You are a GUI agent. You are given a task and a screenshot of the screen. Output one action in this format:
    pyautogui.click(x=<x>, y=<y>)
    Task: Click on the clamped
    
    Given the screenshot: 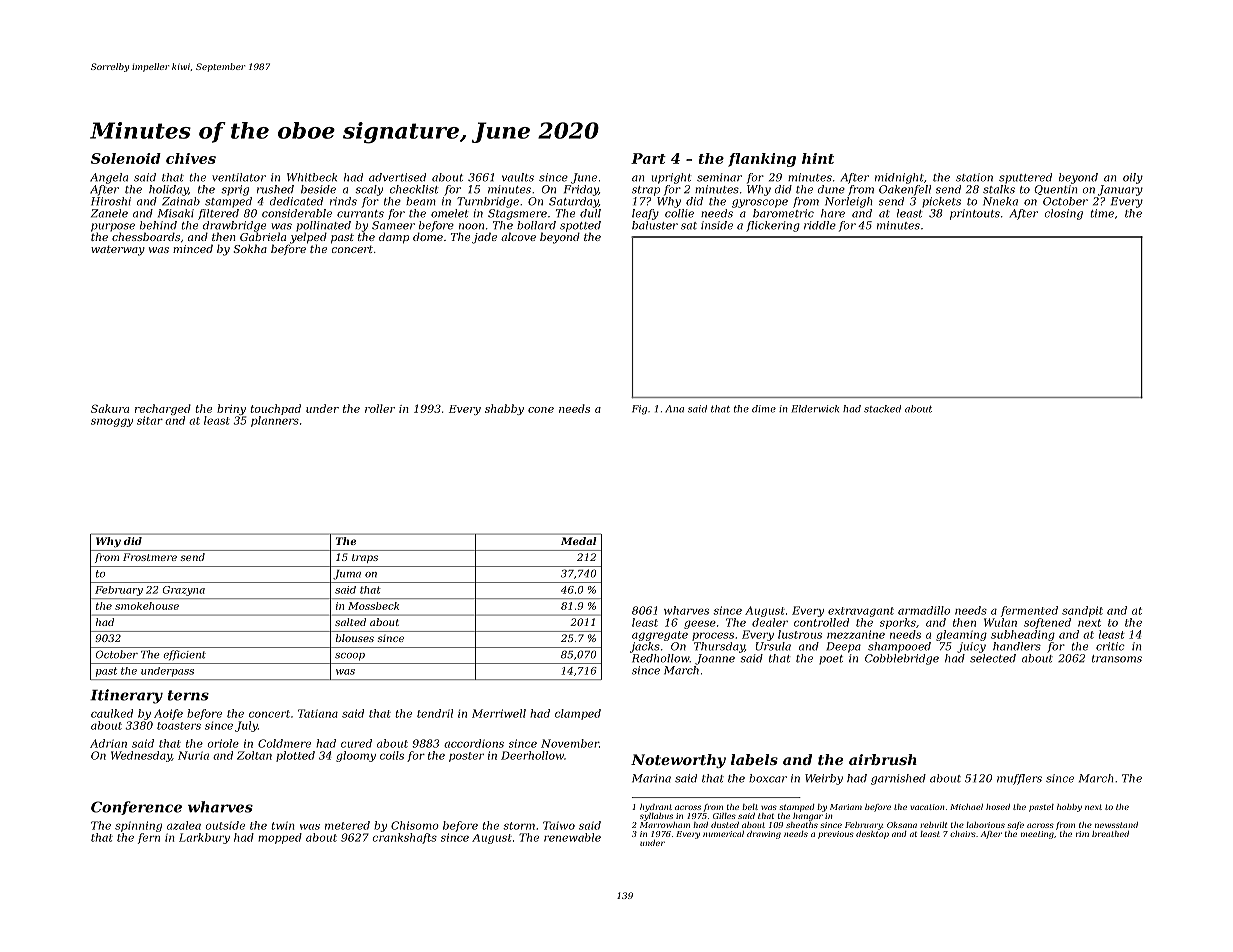 What is the action you would take?
    pyautogui.click(x=578, y=714)
